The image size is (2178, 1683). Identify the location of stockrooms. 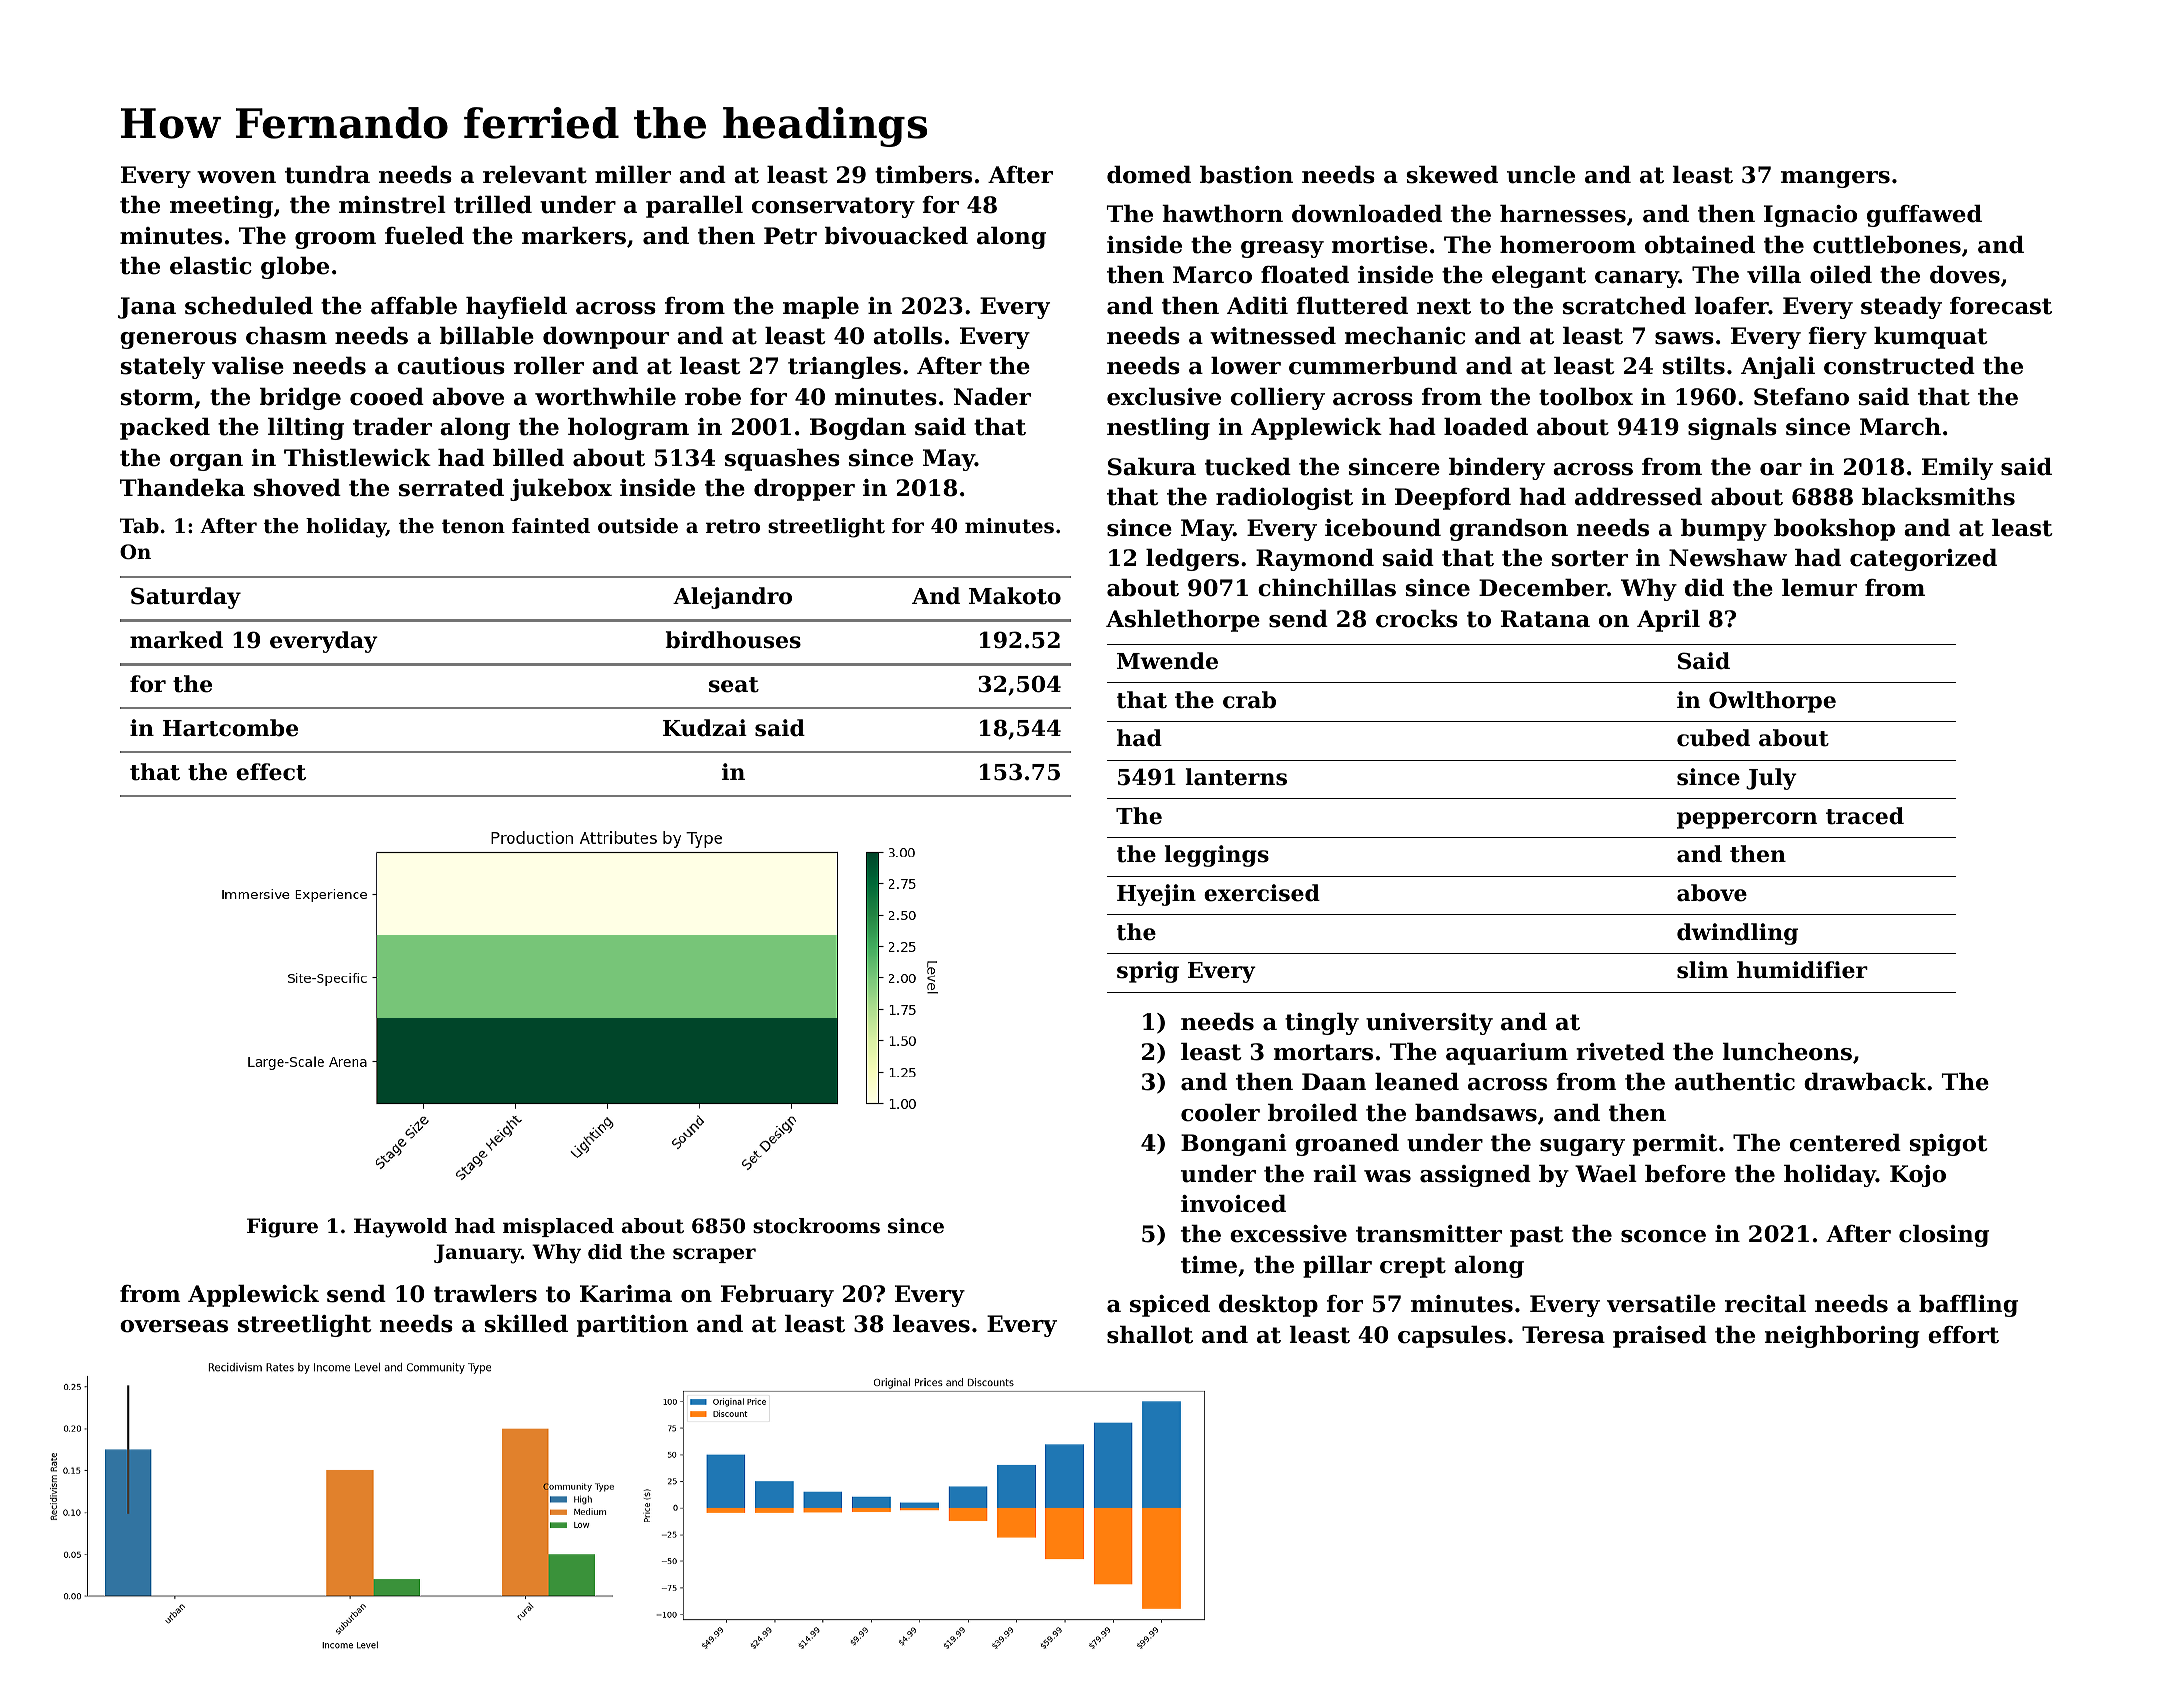
(816, 1226).
